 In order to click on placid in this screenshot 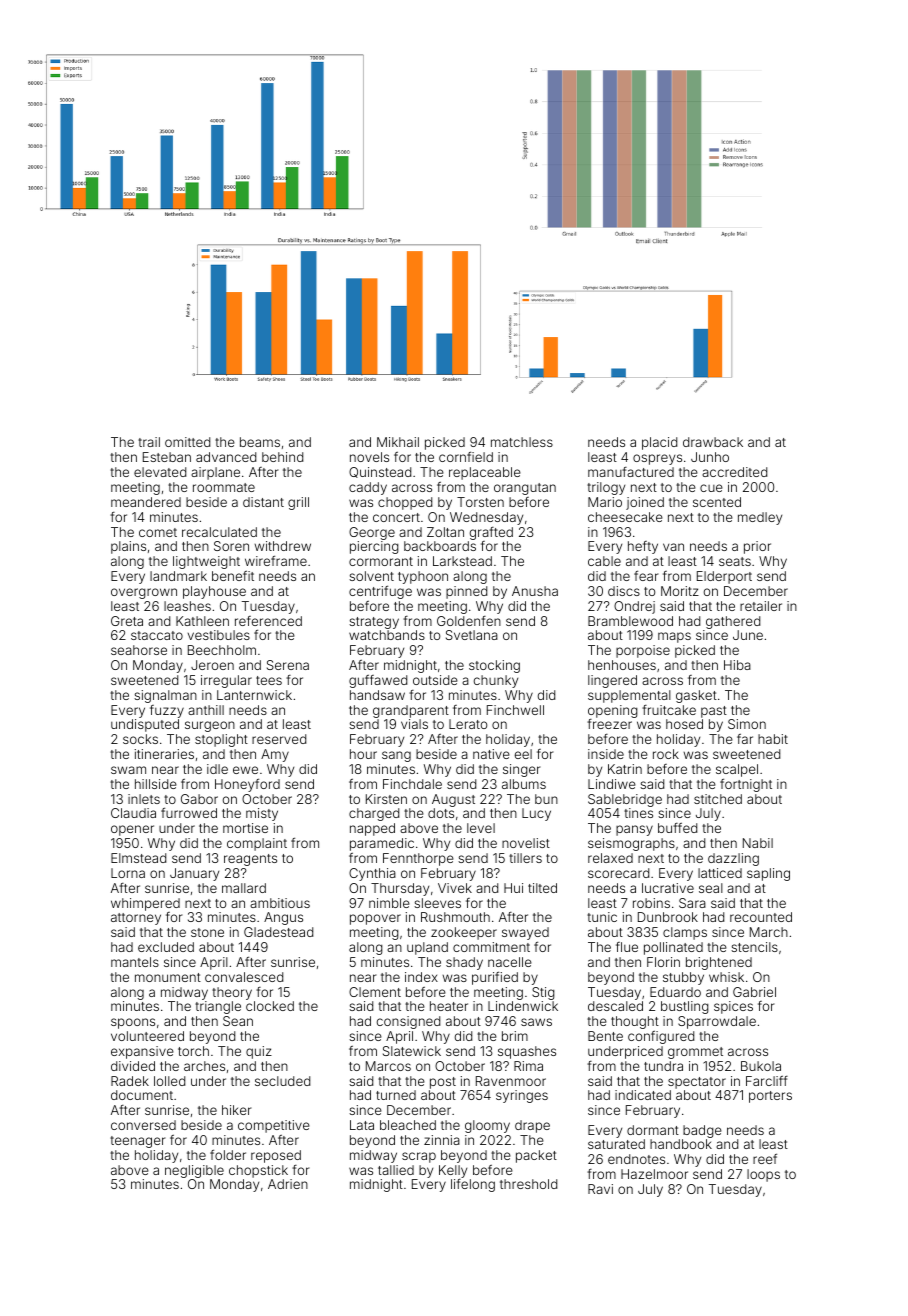, I will do `click(659, 443)`.
